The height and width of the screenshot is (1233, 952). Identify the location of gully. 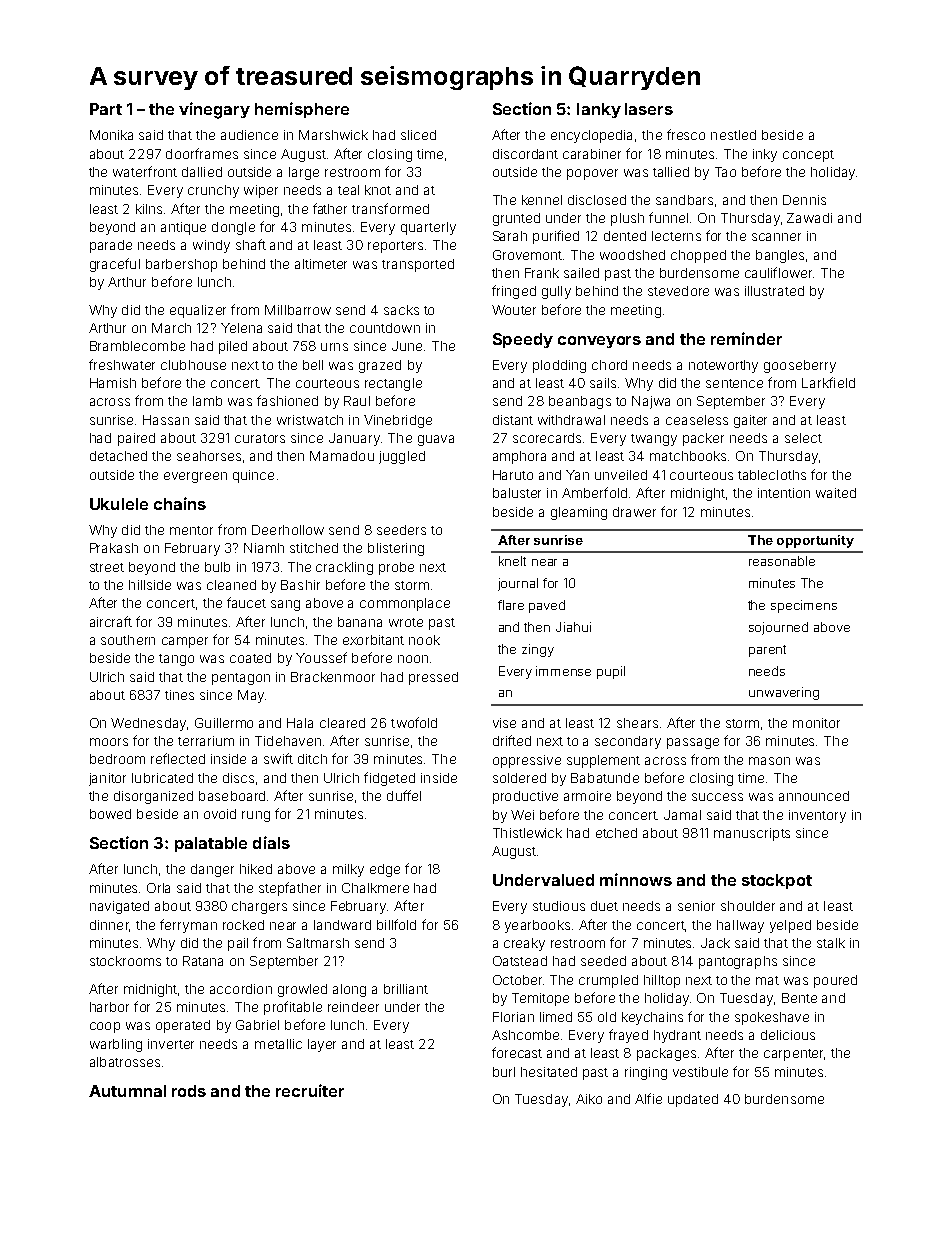
(556, 292).
